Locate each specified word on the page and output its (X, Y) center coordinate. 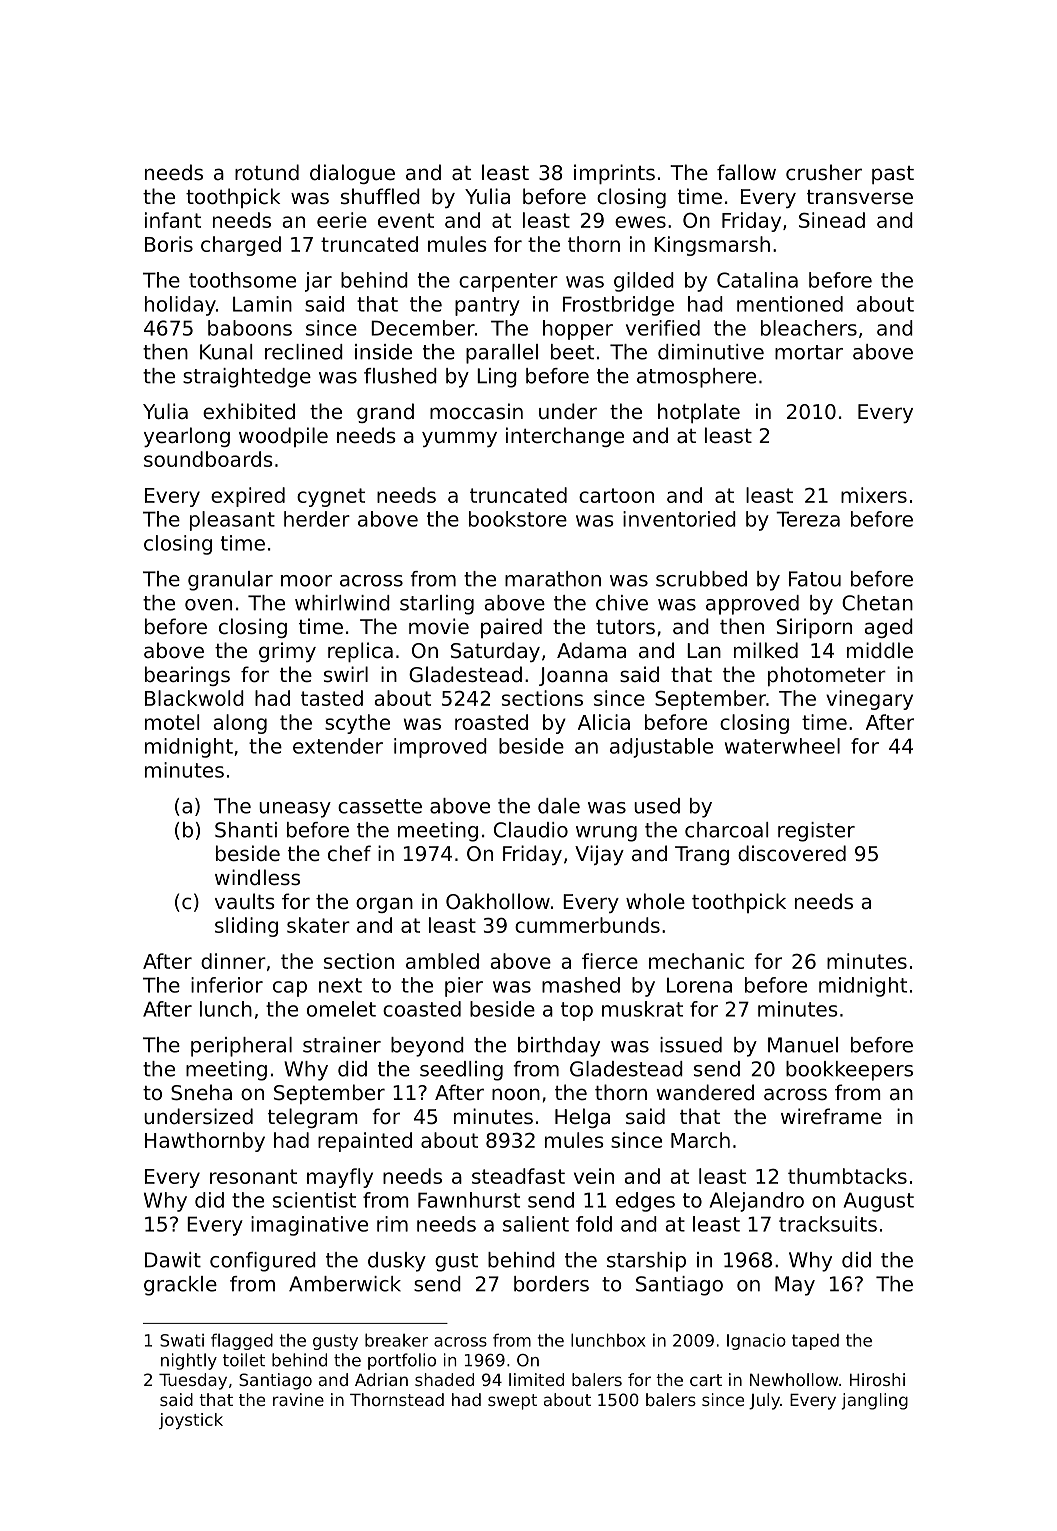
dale (559, 806)
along (240, 724)
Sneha (201, 1092)
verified (663, 328)
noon (516, 1094)
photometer (827, 676)
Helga (582, 1118)
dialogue (352, 174)
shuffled (380, 196)
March (700, 1140)
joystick (191, 1421)
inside (383, 352)
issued (691, 1045)
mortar (809, 352)
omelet (341, 1009)
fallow (746, 172)
